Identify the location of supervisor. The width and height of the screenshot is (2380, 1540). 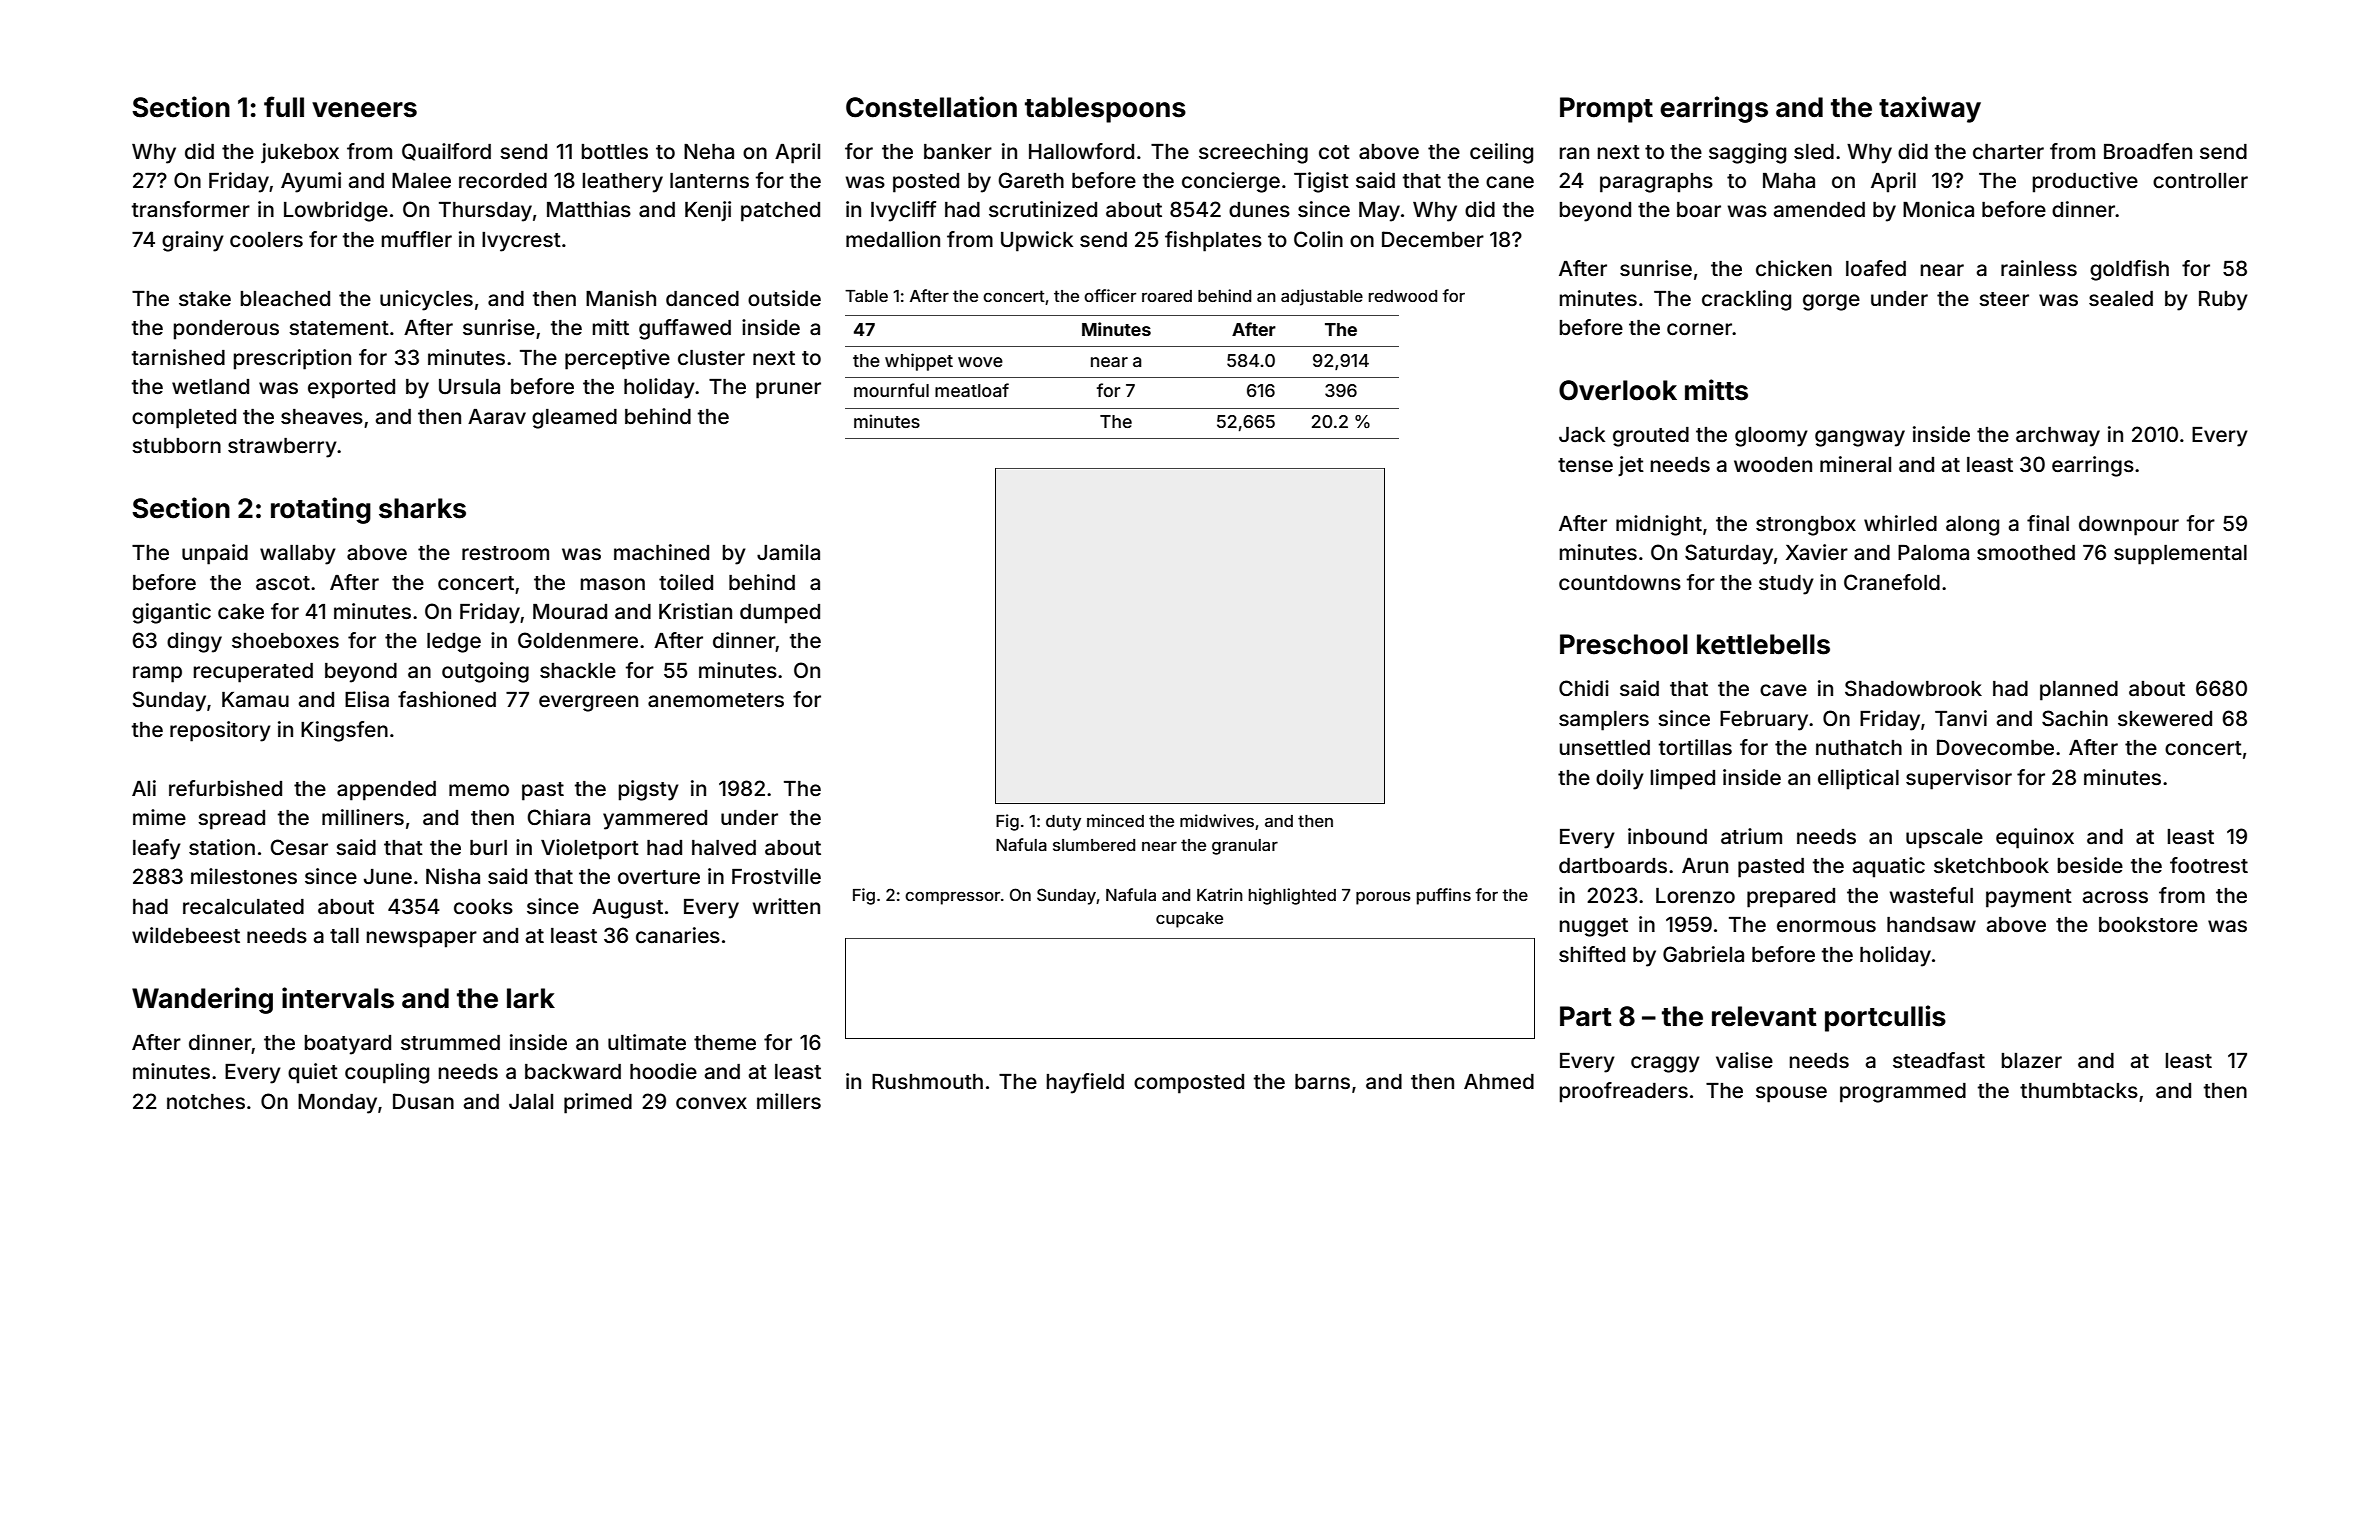
(1959, 779).
